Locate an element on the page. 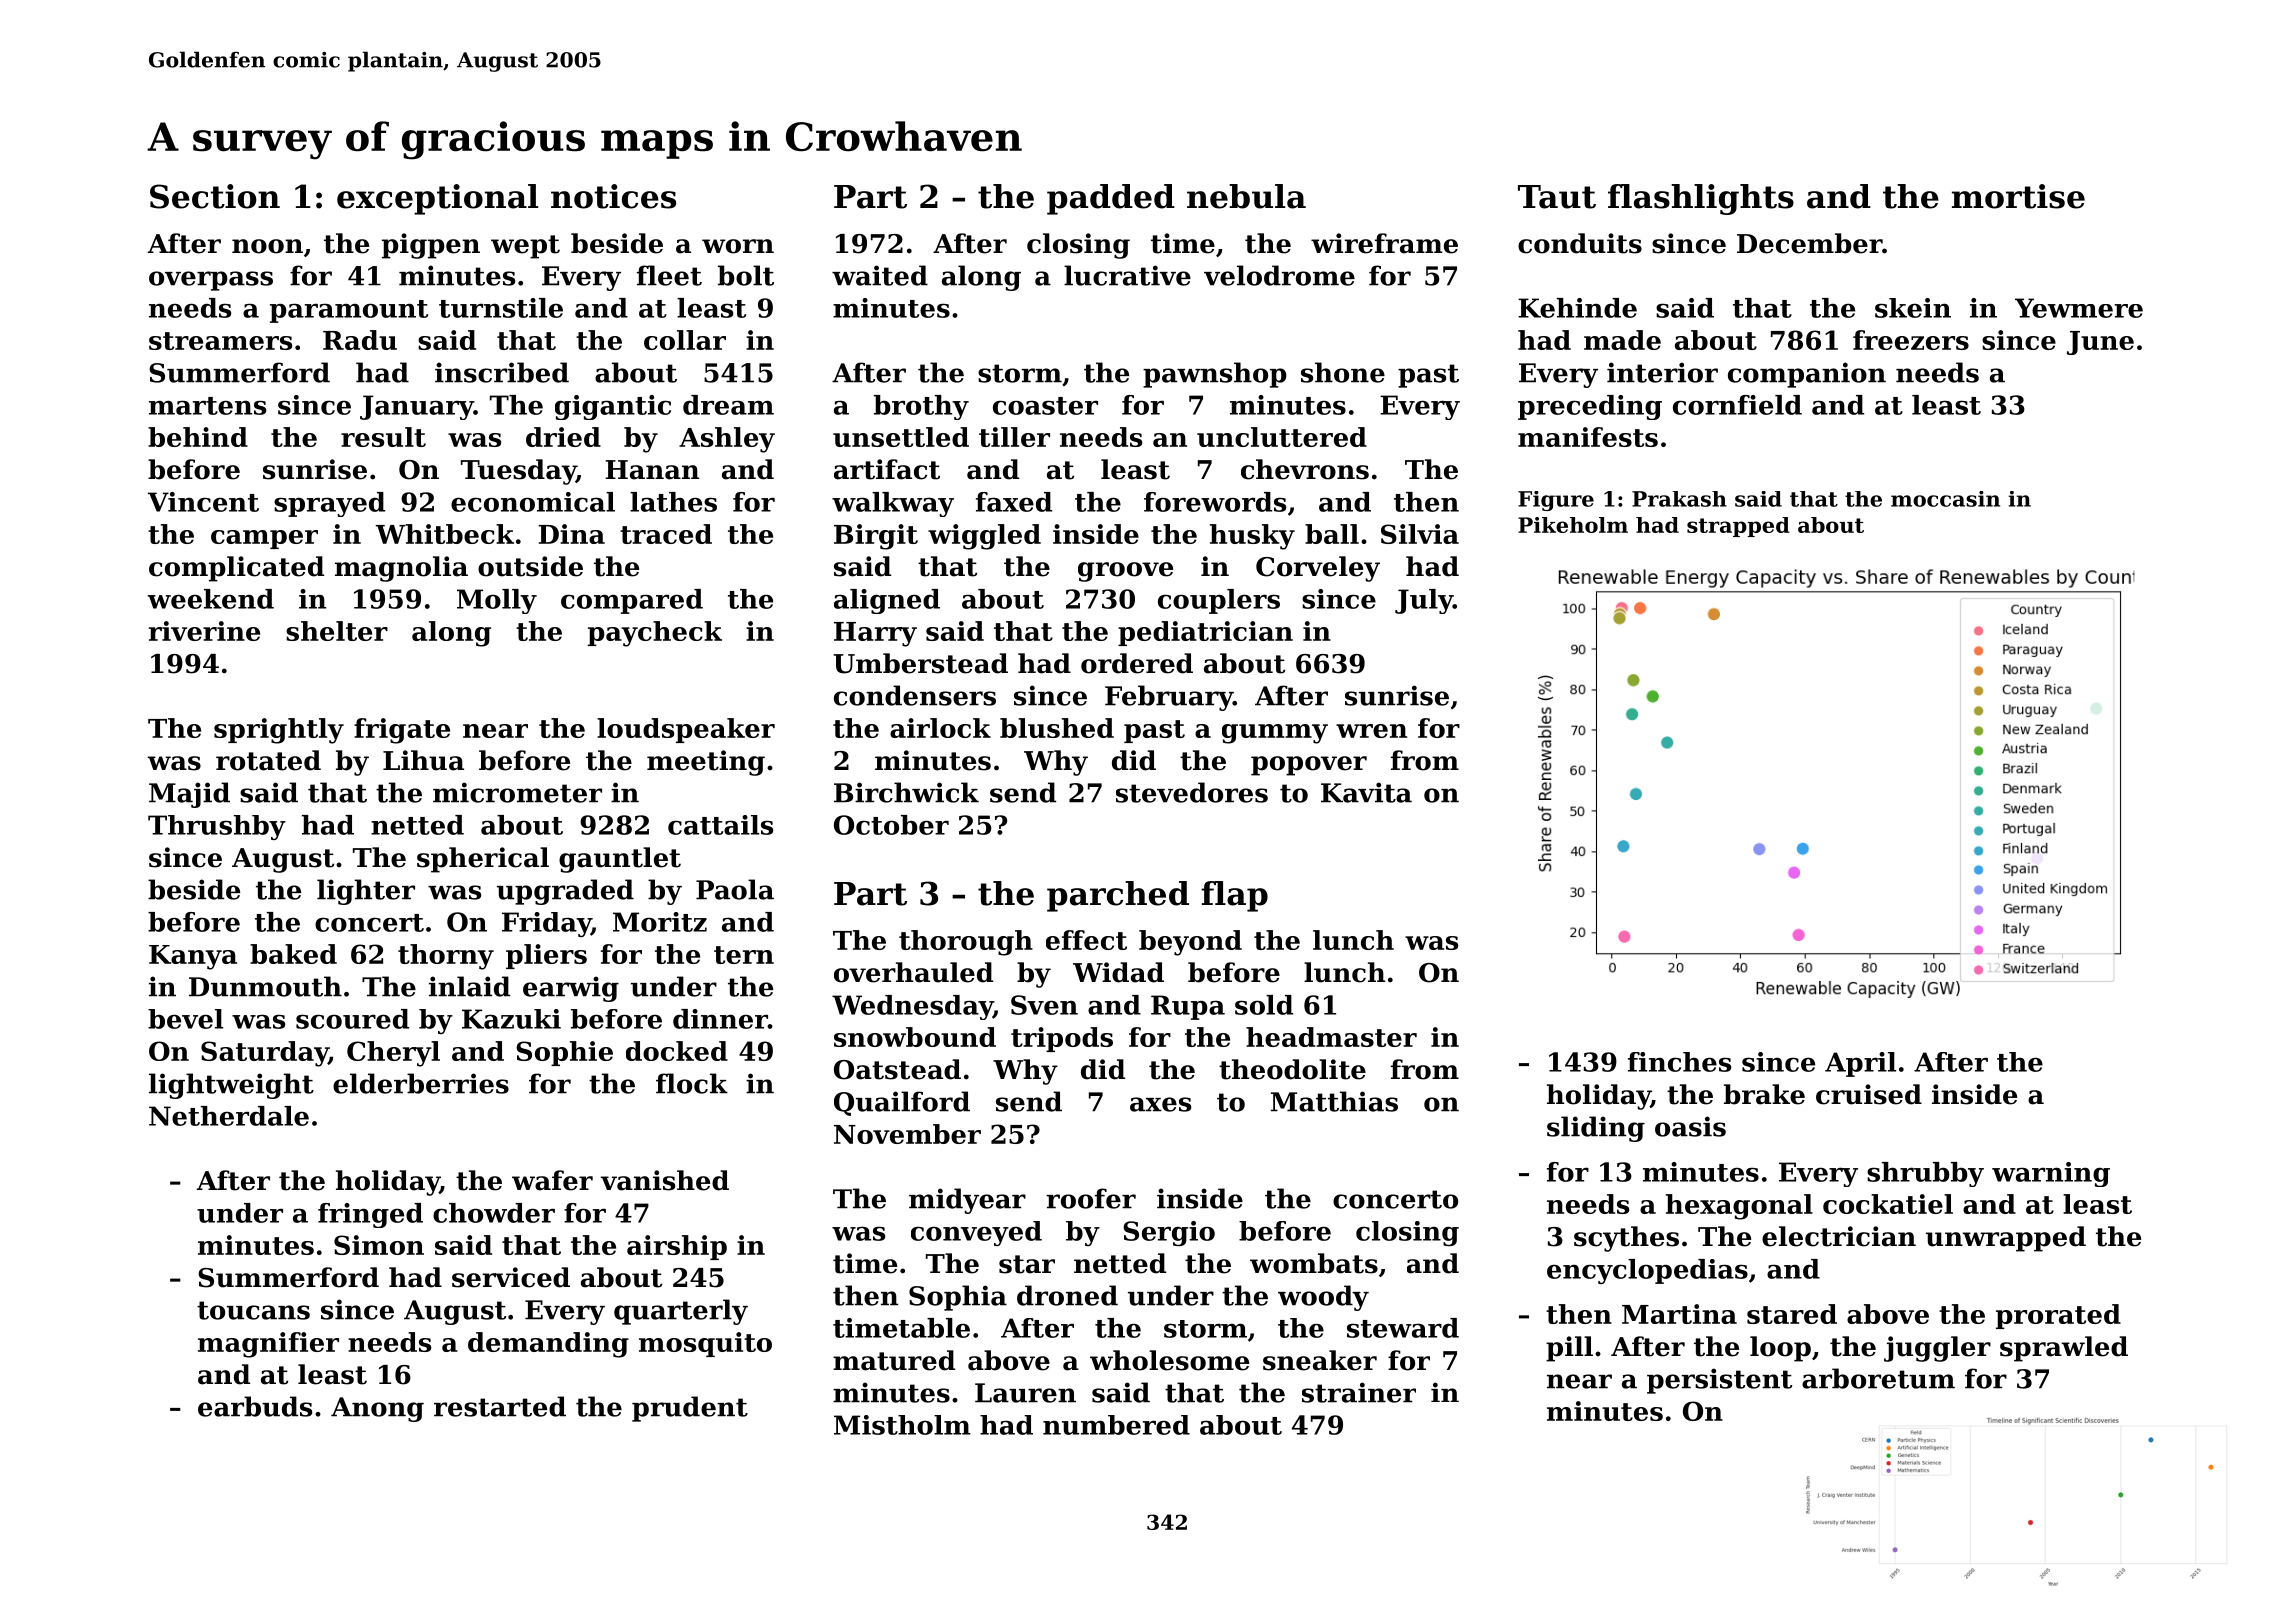 This image has height=1620, width=2292. magnifier is located at coordinates (268, 1345).
